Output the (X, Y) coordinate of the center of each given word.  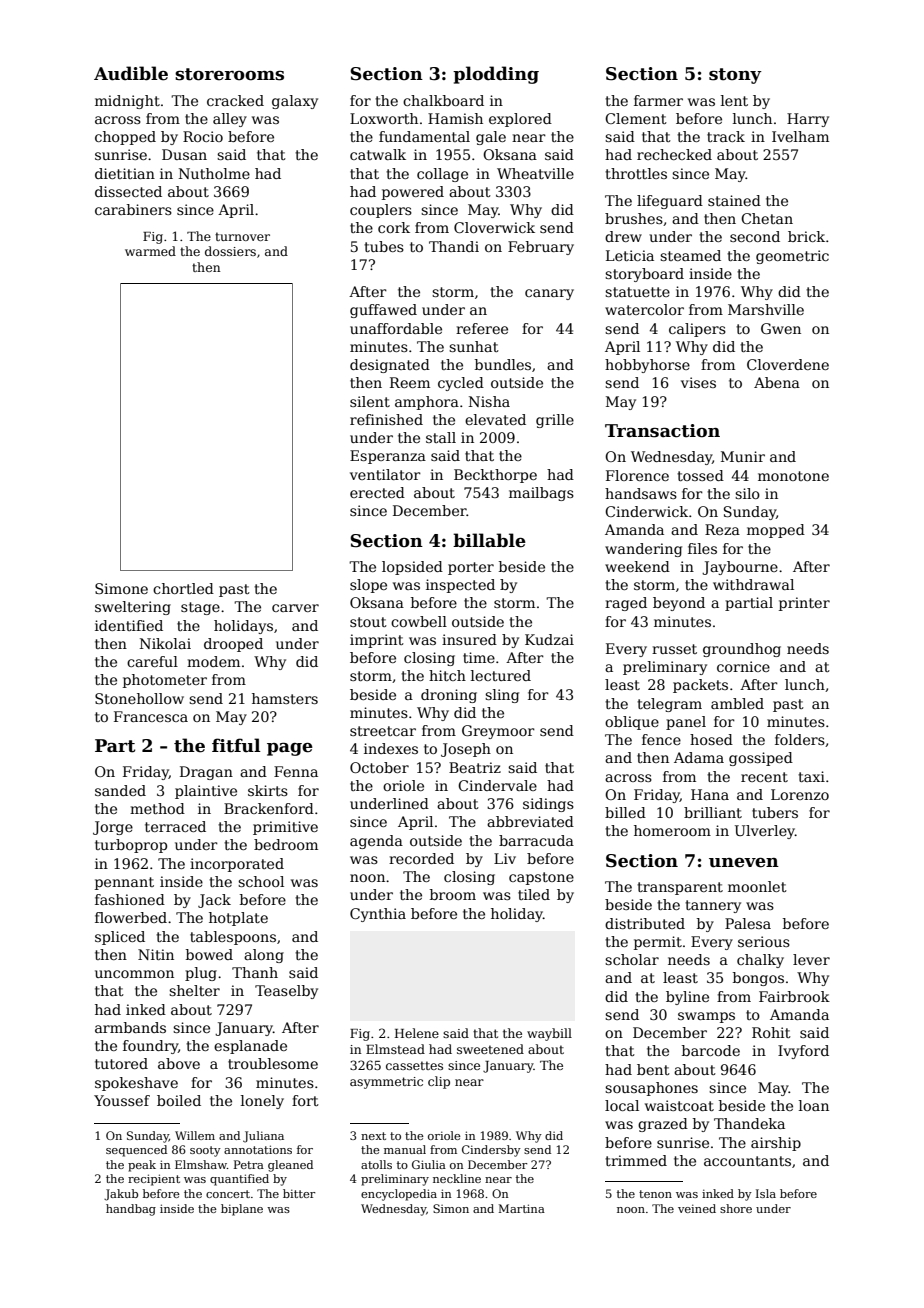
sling (502, 696)
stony (735, 76)
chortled (183, 588)
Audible (131, 73)
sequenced (136, 1151)
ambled (737, 703)
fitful (236, 745)
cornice (743, 666)
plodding (496, 75)
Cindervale (497, 785)
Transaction (662, 431)
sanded (120, 790)
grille (555, 421)
